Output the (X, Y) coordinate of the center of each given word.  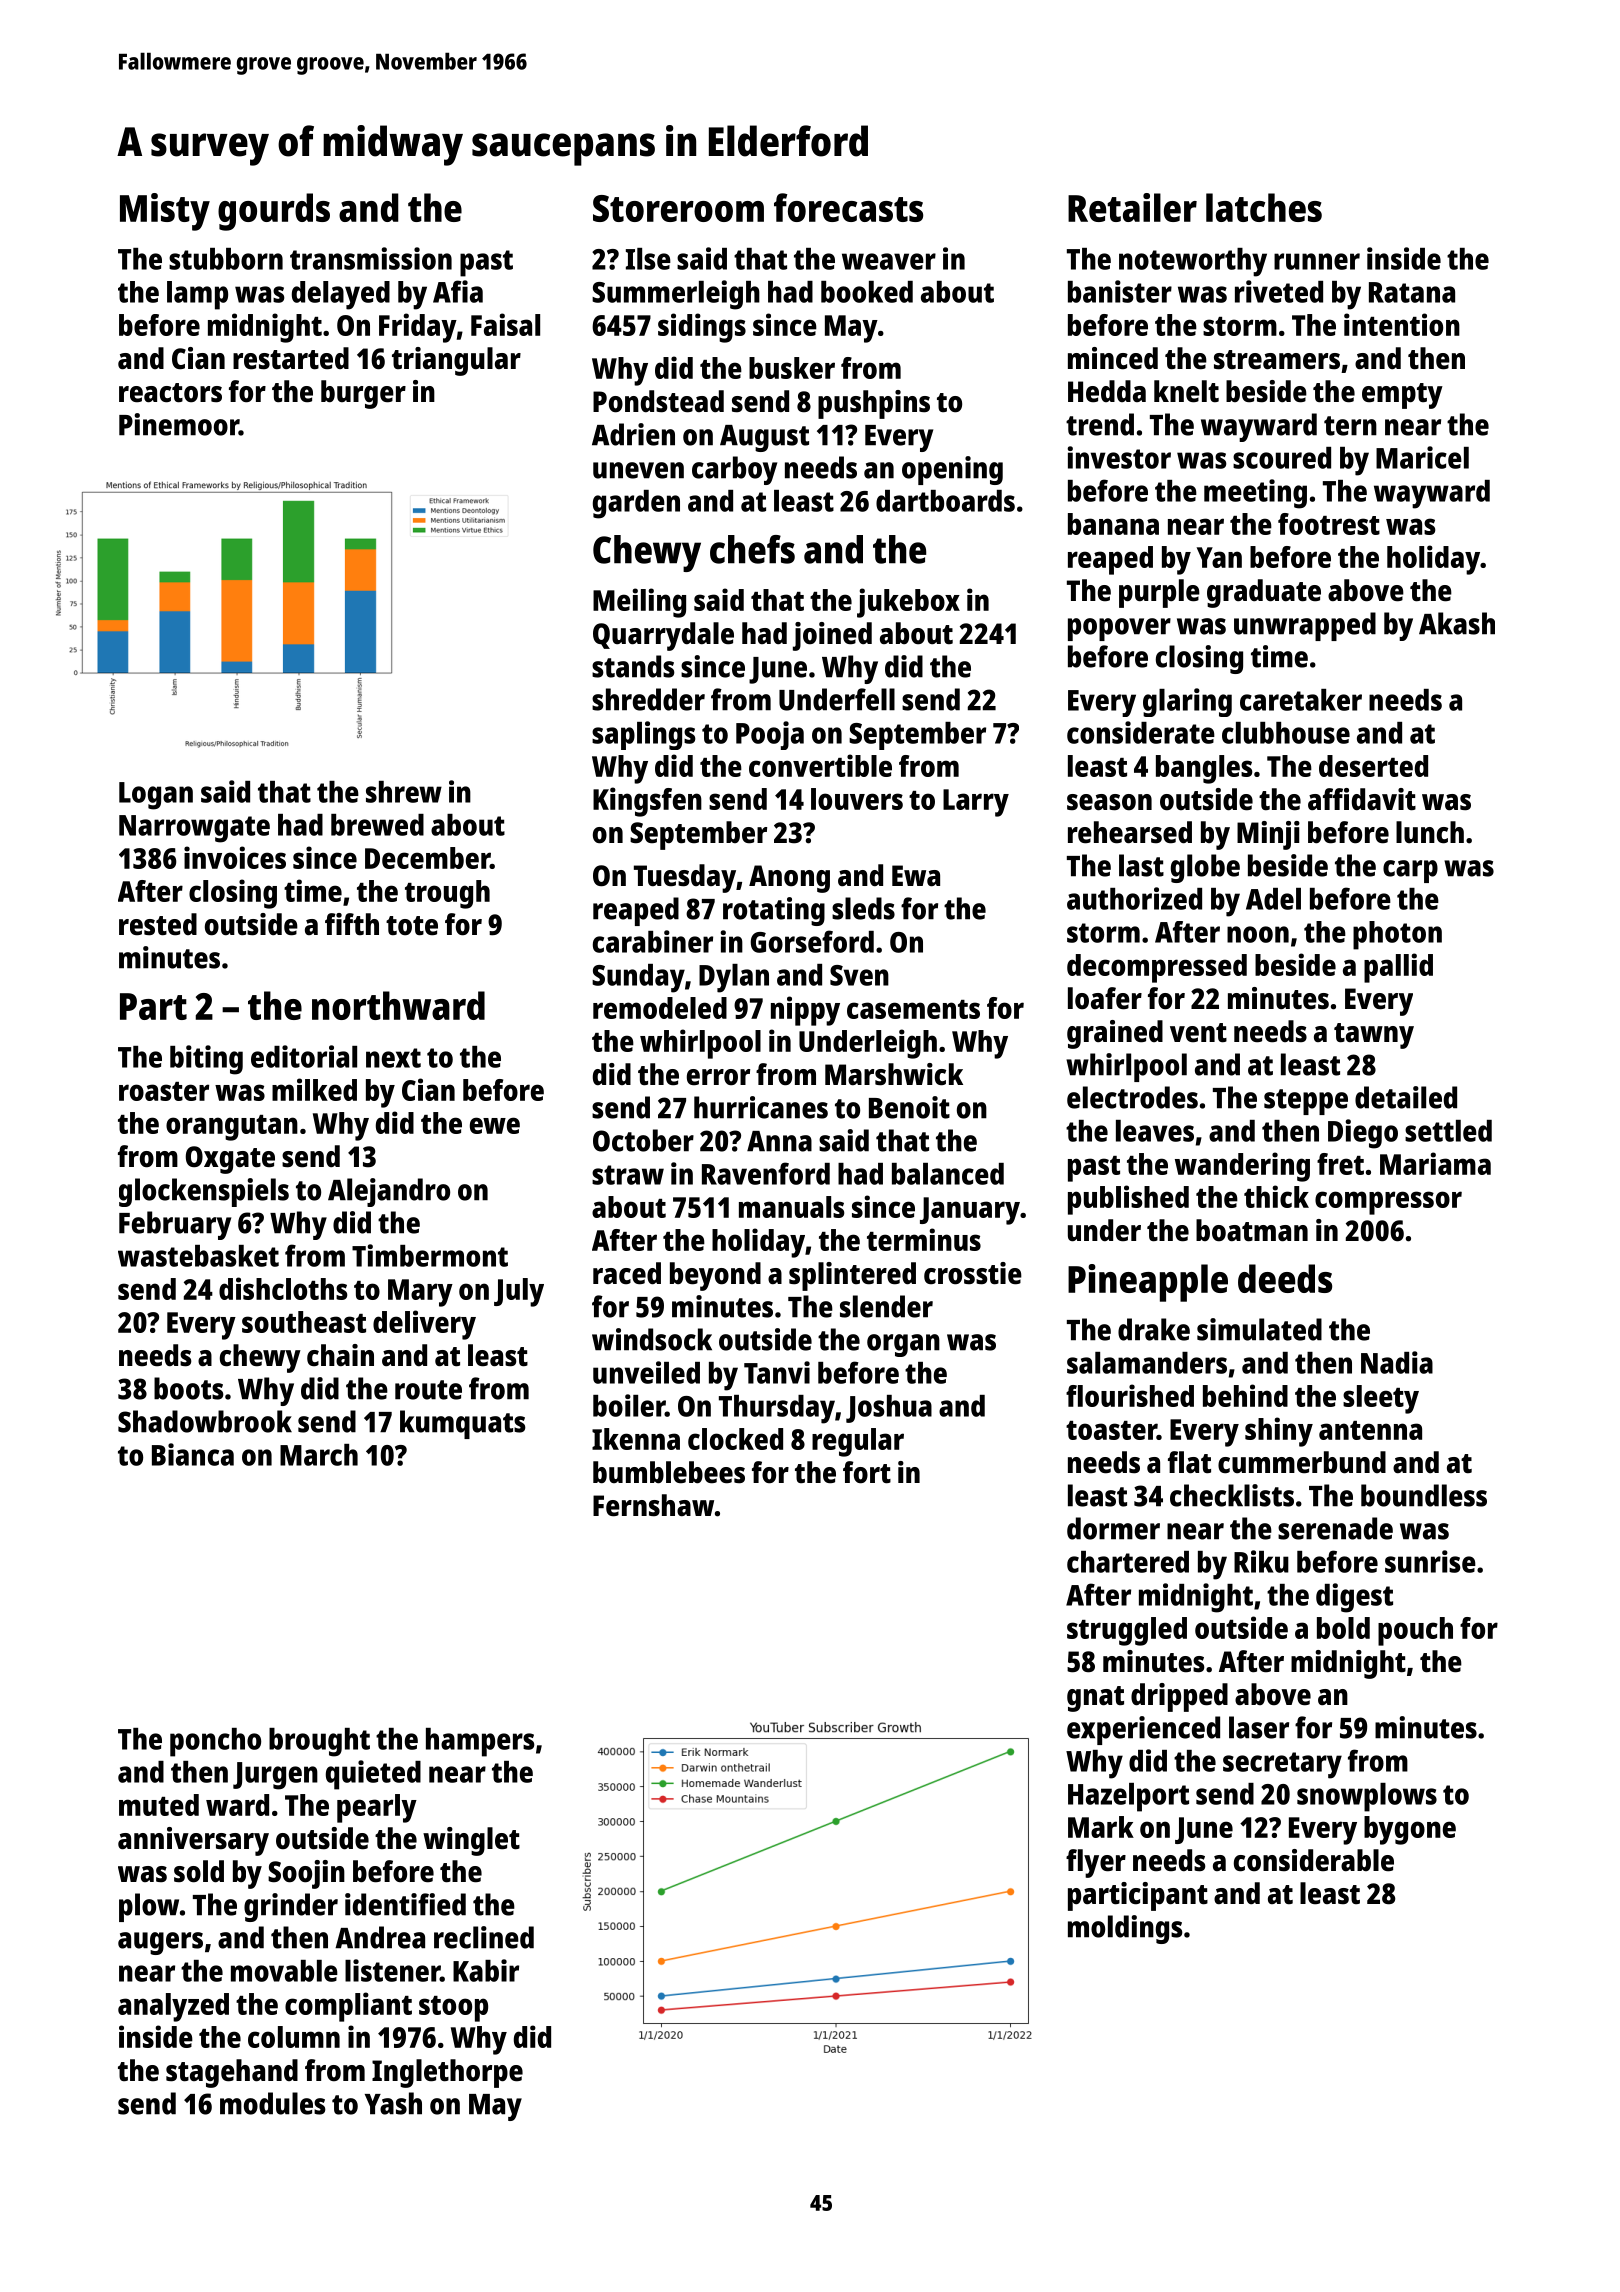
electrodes (1132, 1097)
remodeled (660, 1008)
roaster (164, 1091)
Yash (393, 2103)
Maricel (1422, 457)
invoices (235, 857)
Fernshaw (653, 1505)
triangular (456, 361)
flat (1189, 1462)
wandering (1242, 1167)
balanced (948, 1174)
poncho (215, 1742)
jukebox (908, 603)
